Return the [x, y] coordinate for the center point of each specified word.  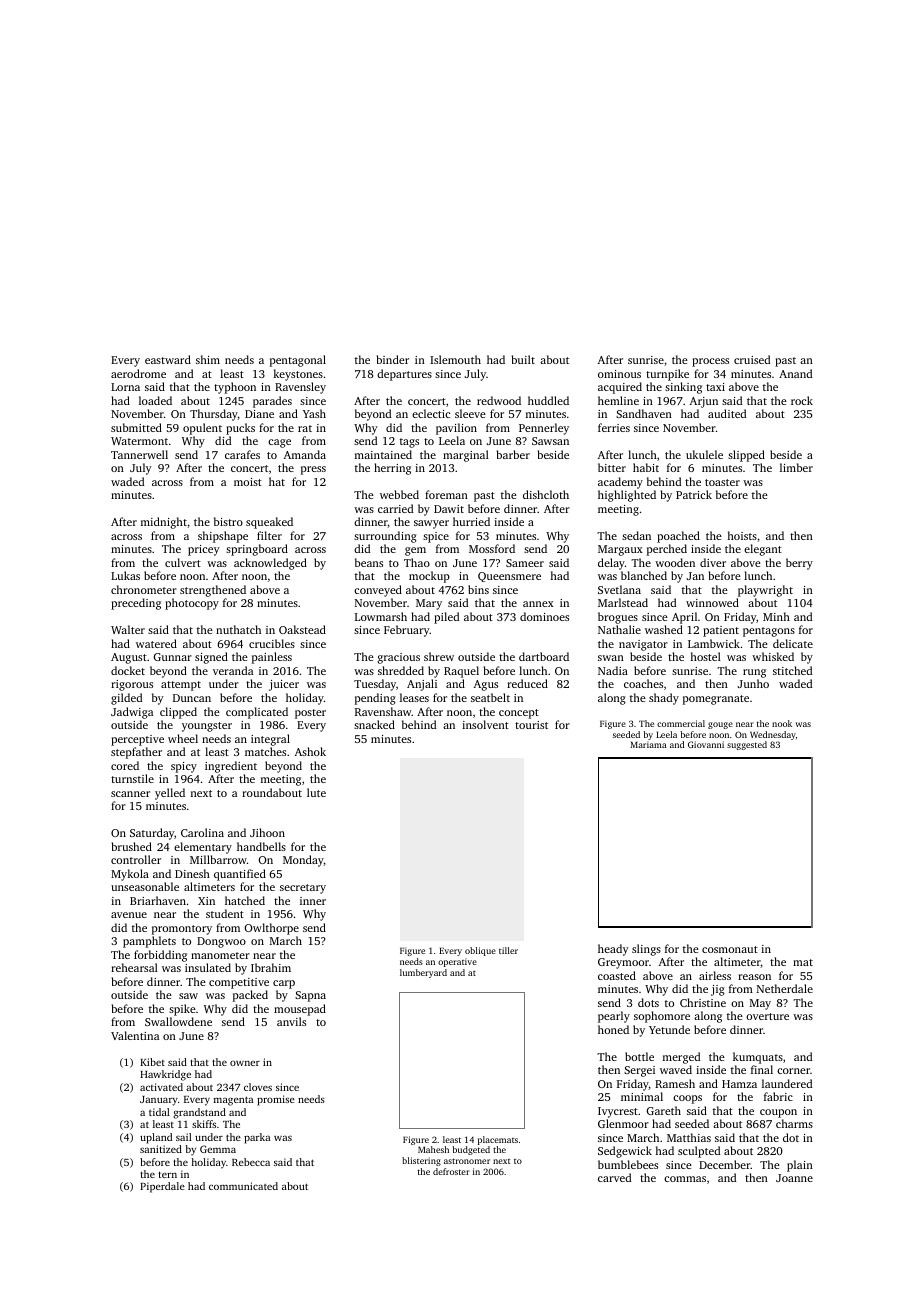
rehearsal [134, 967]
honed [613, 1029]
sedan [636, 535]
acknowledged [270, 564]
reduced [527, 683]
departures [404, 375]
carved [614, 1177]
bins [478, 589]
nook [782, 723]
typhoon [235, 388]
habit [646, 467]
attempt [181, 686]
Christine [703, 1002]
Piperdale [162, 1187]
